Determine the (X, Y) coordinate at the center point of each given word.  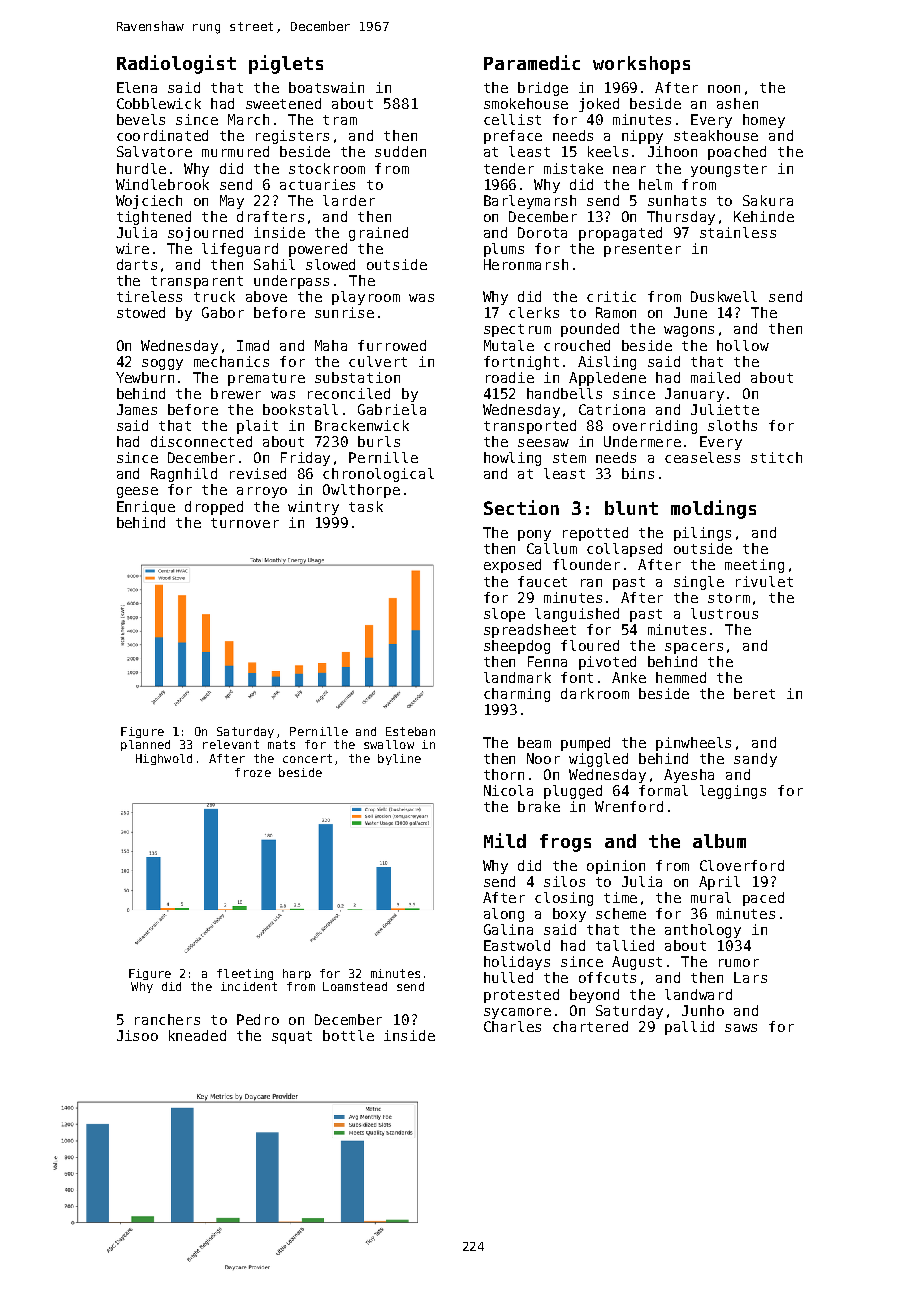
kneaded (197, 1035)
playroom (366, 298)
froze (253, 772)
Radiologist (176, 64)
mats (281, 744)
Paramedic (532, 62)
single (699, 583)
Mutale (509, 345)
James (137, 409)
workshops (641, 65)
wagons (689, 331)
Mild (505, 840)
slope (504, 615)
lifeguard (240, 250)
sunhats (677, 200)
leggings (733, 792)
